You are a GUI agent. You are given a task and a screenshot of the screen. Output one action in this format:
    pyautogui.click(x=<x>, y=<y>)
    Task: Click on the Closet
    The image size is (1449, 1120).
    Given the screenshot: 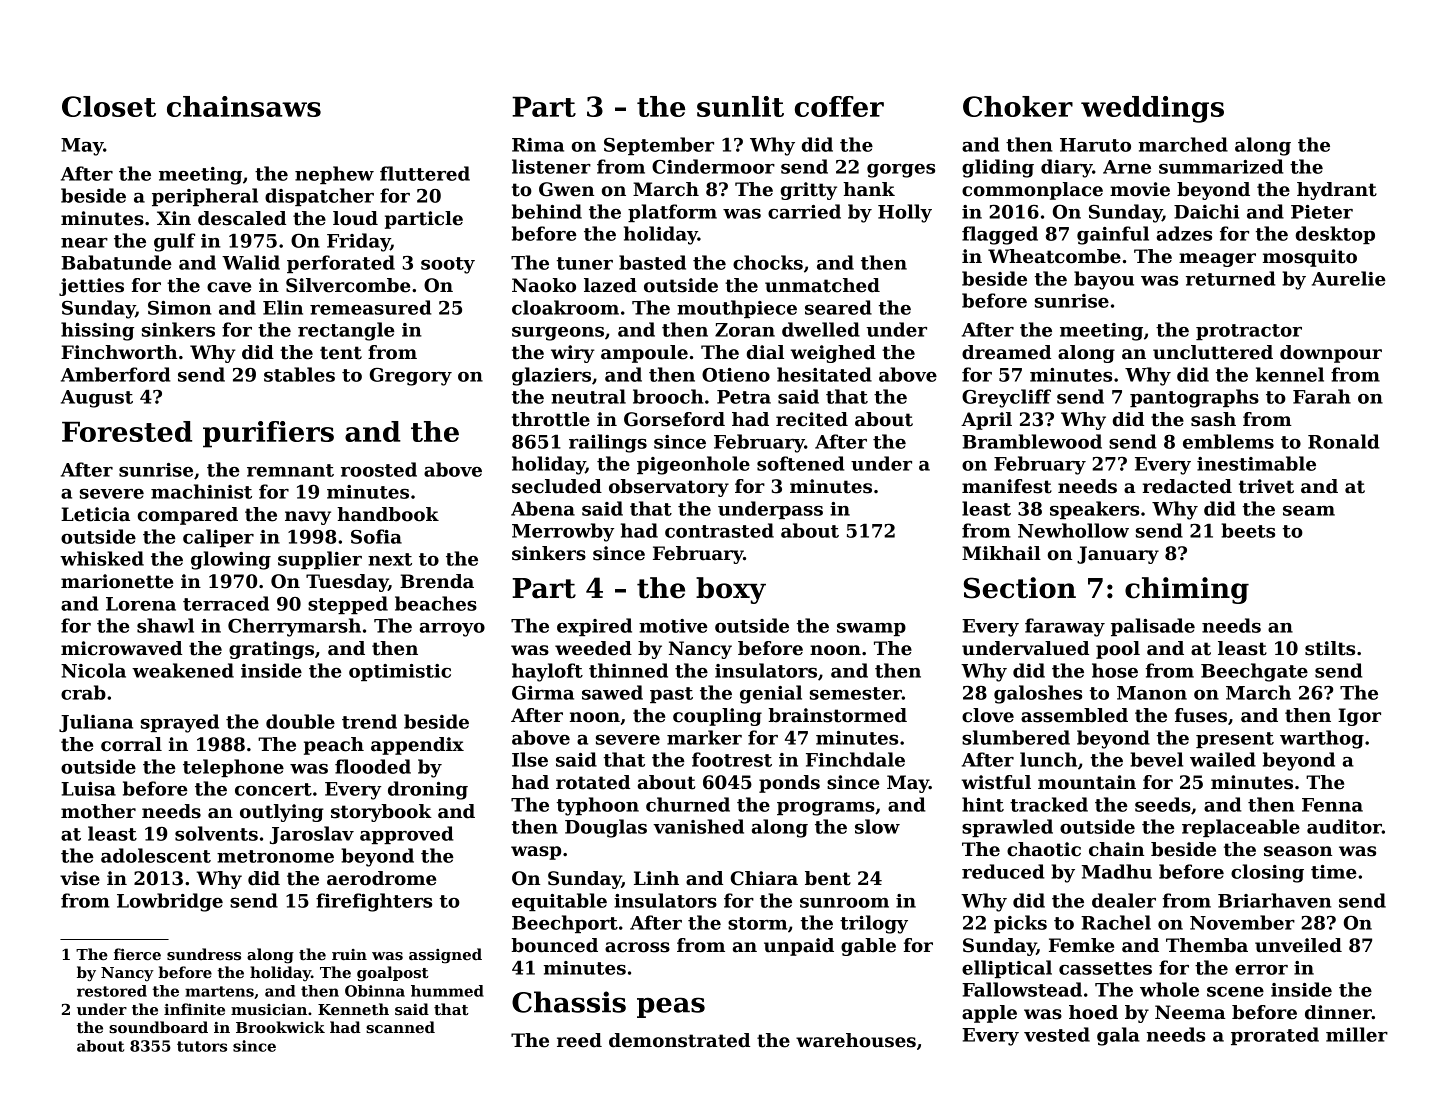 What is the action you would take?
    pyautogui.click(x=109, y=106)
